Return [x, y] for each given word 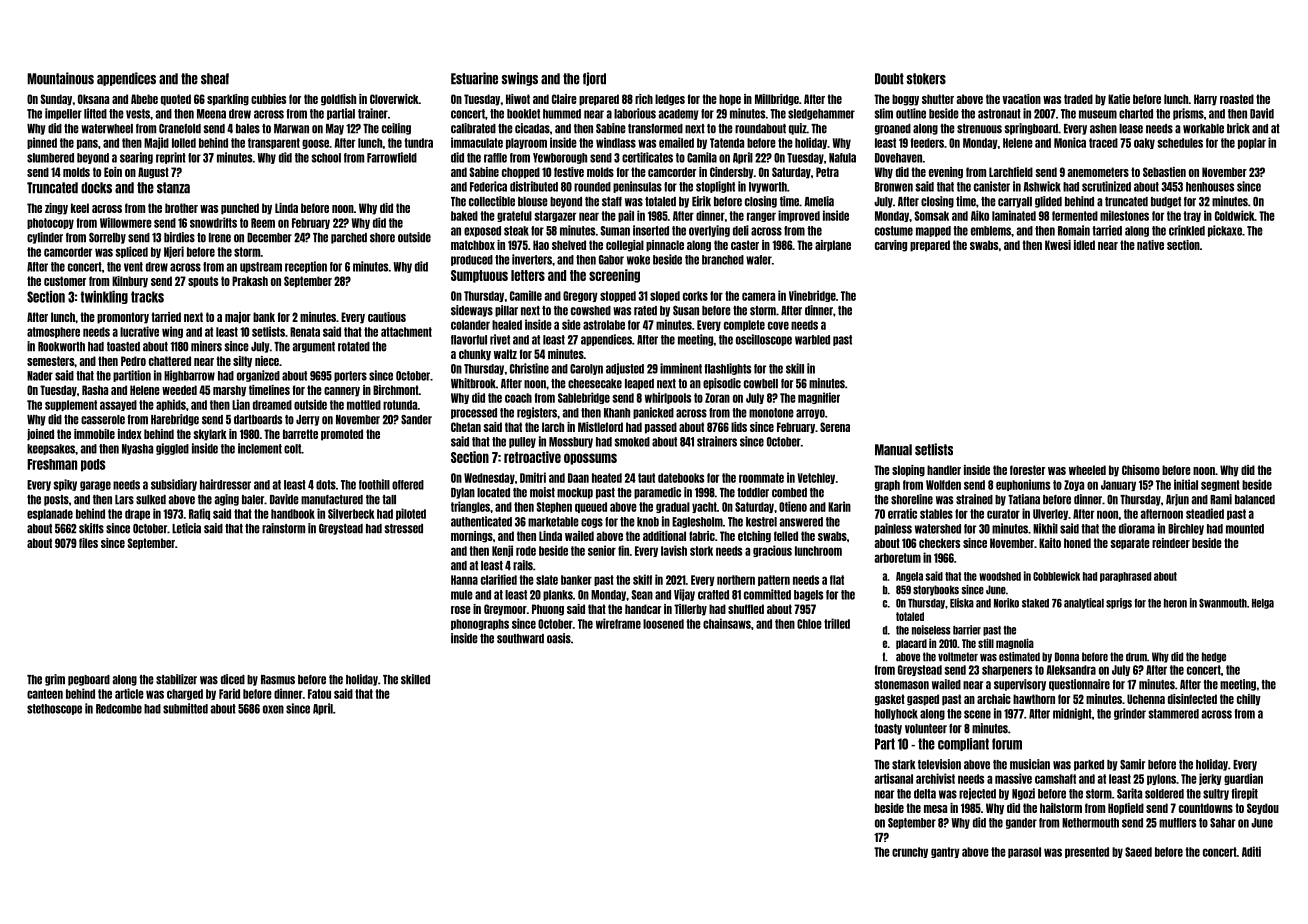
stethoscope [54, 709]
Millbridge [777, 100]
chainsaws [727, 623]
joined [40, 435]
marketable [553, 522]
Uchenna [1146, 699]
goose [315, 144]
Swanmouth [1223, 603]
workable [1203, 129]
